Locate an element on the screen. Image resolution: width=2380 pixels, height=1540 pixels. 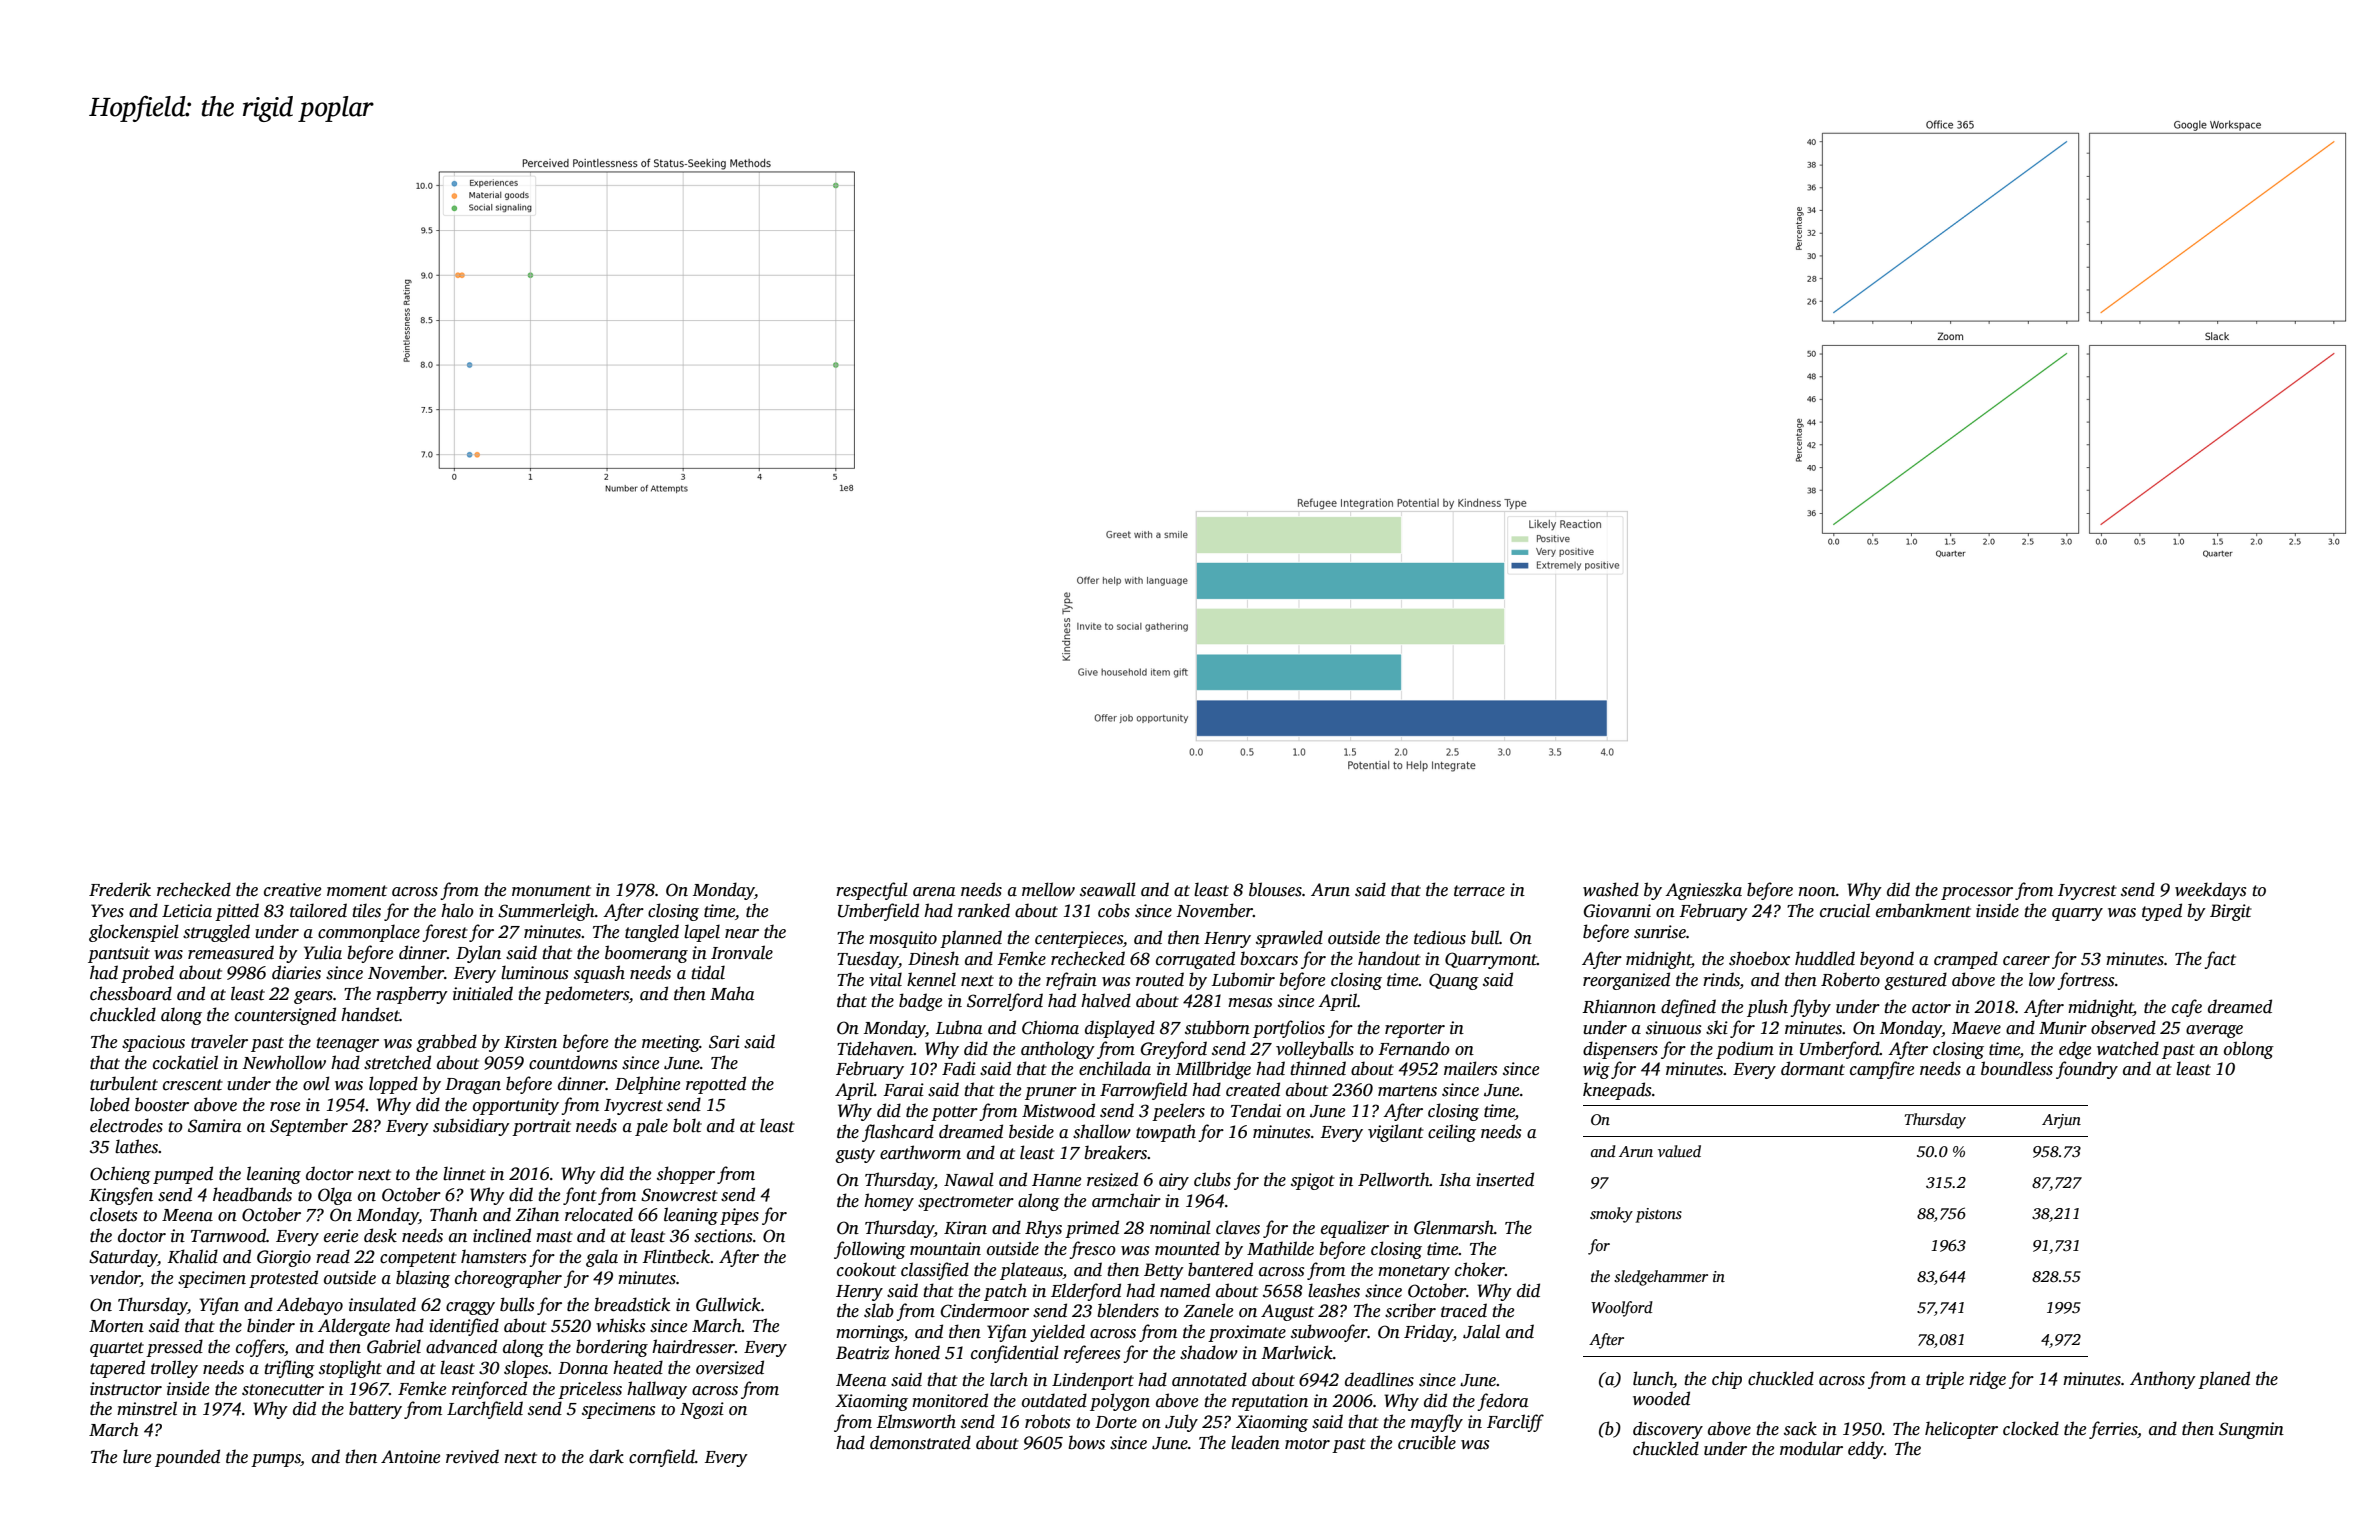
monitored is located at coordinates (950, 1400).
